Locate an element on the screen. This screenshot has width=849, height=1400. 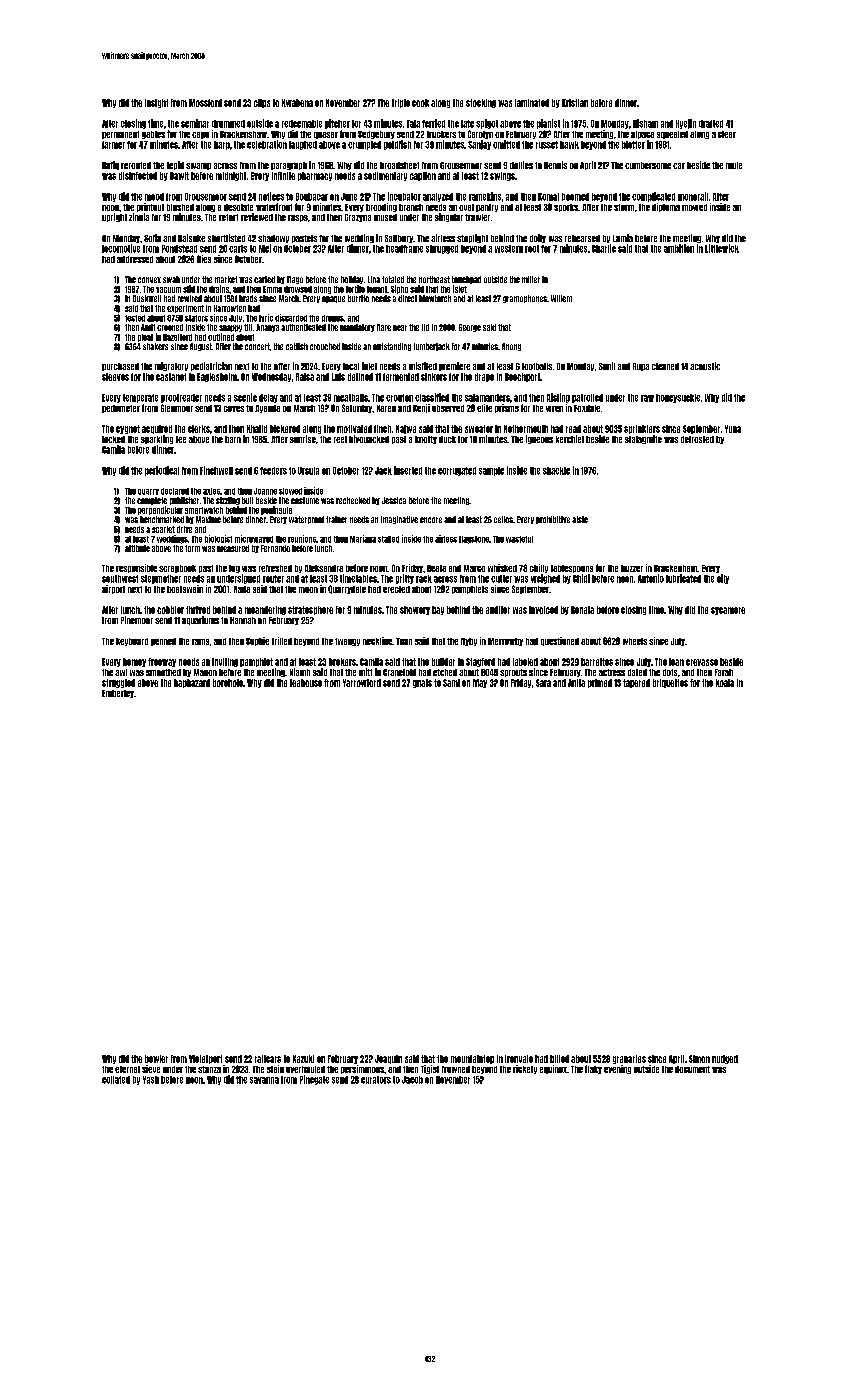
stratosphere is located at coordinates (310, 610).
